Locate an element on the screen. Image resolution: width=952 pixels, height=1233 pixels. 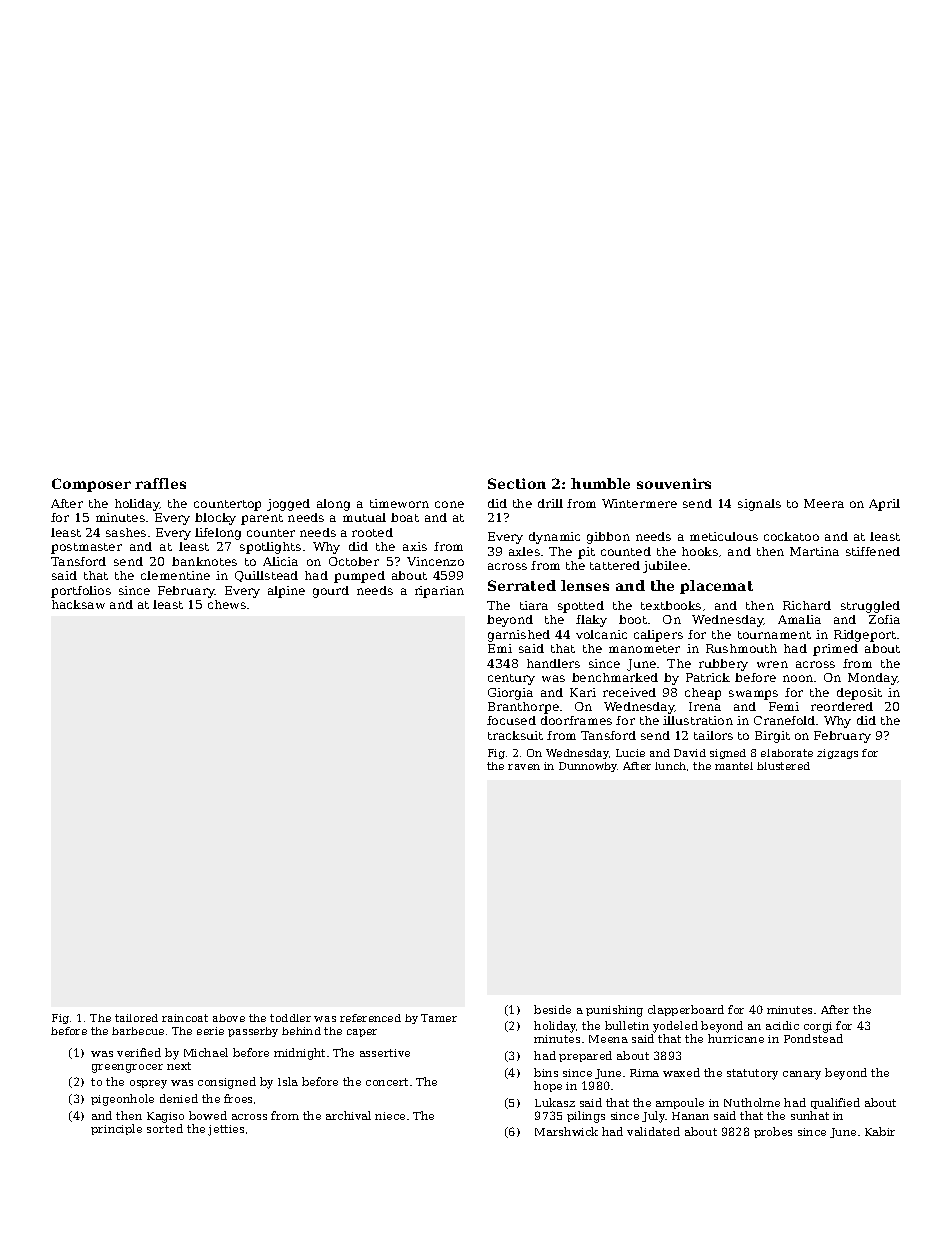
qualified is located at coordinates (835, 1103).
